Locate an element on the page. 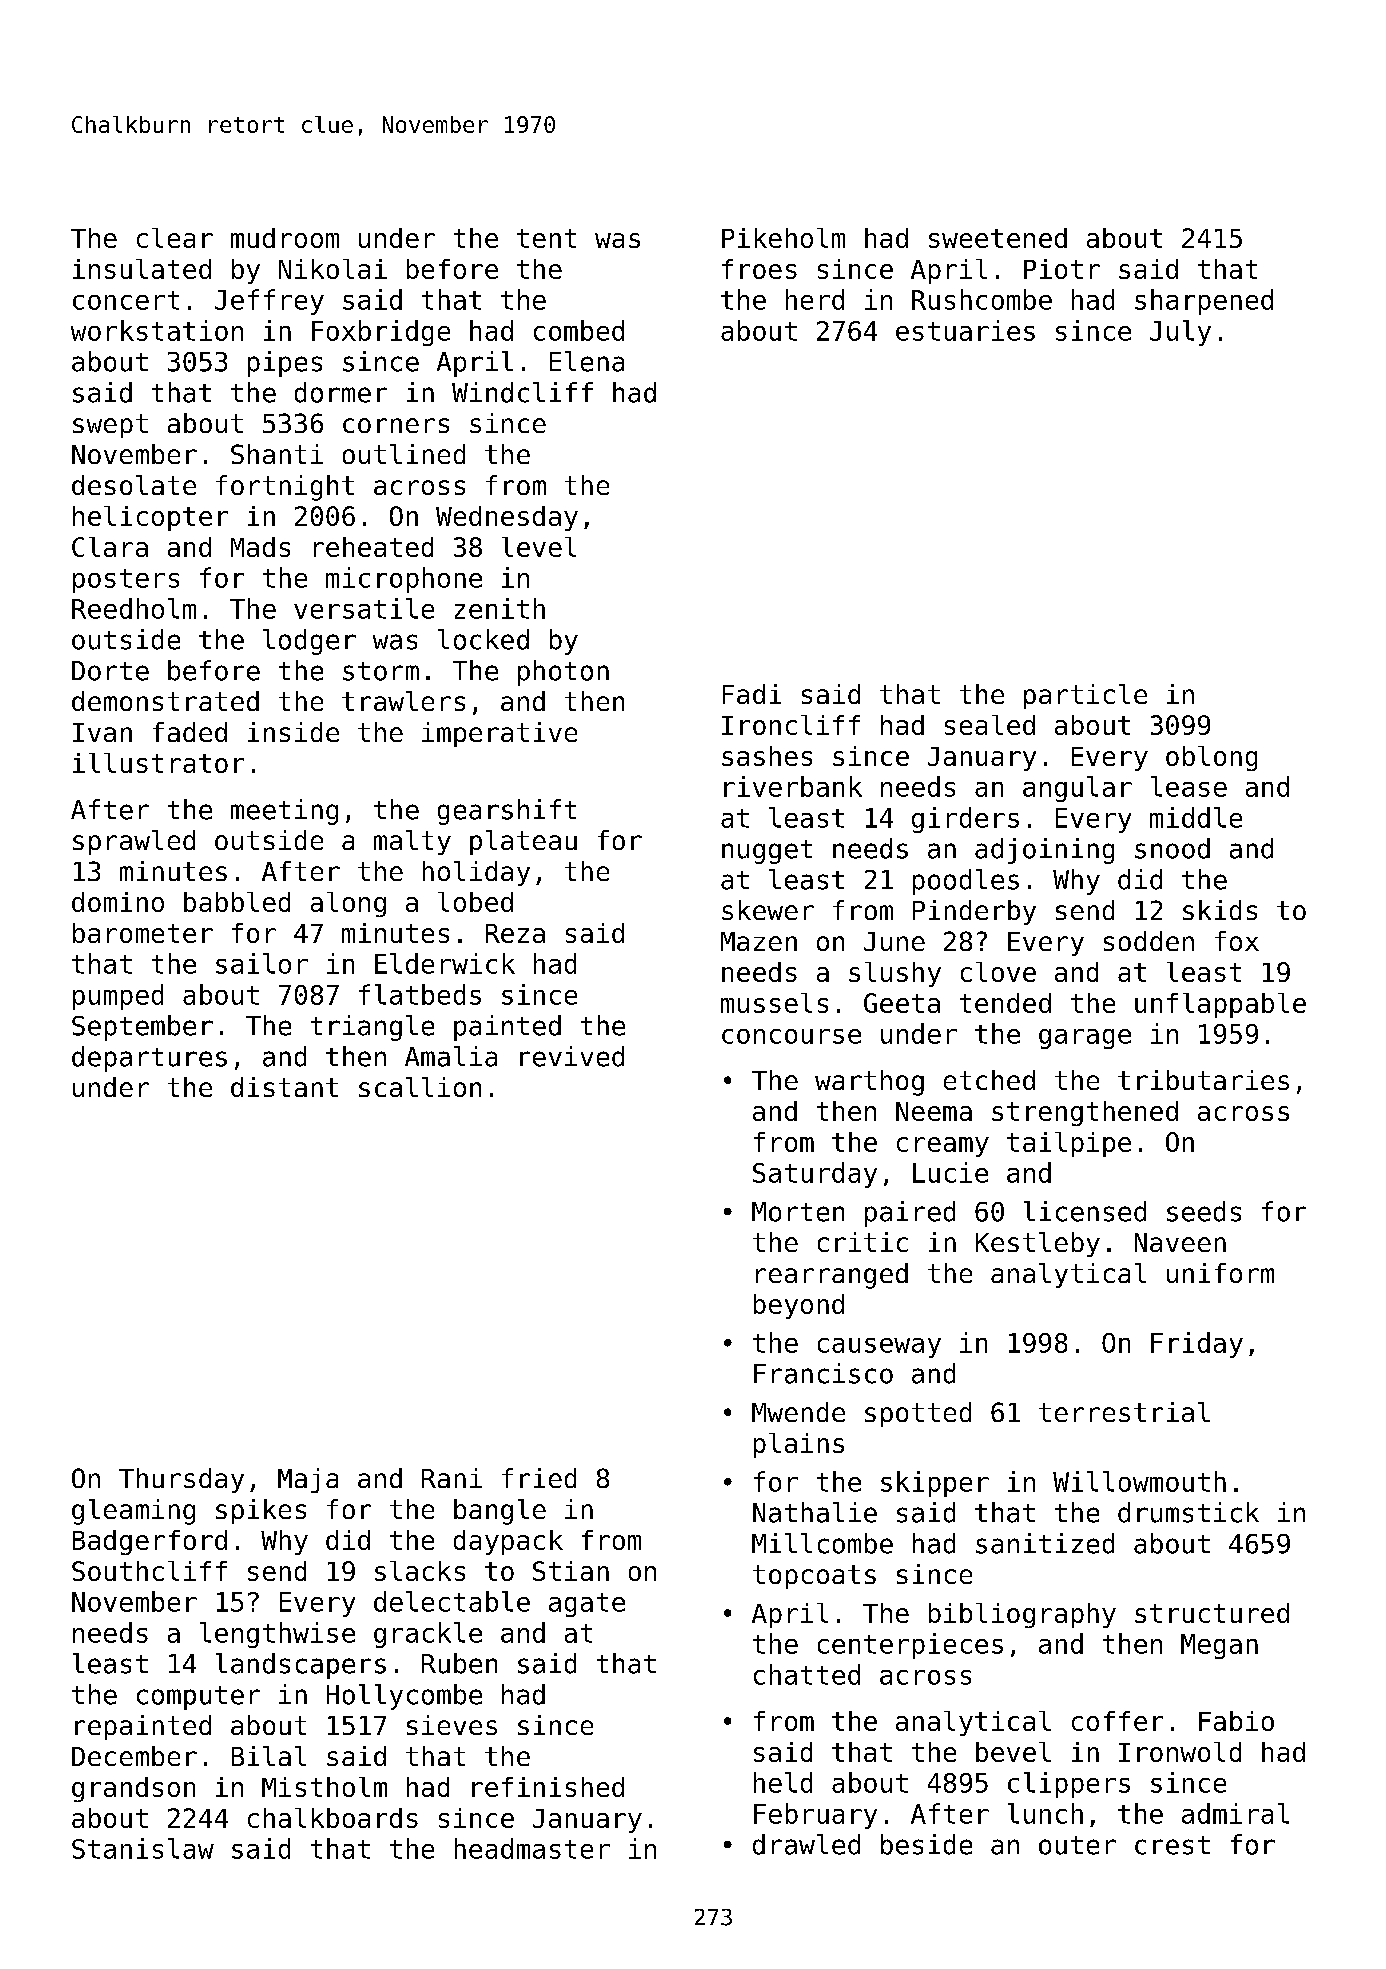 This document has height=1969, width=1386. distant is located at coordinates (284, 1087).
